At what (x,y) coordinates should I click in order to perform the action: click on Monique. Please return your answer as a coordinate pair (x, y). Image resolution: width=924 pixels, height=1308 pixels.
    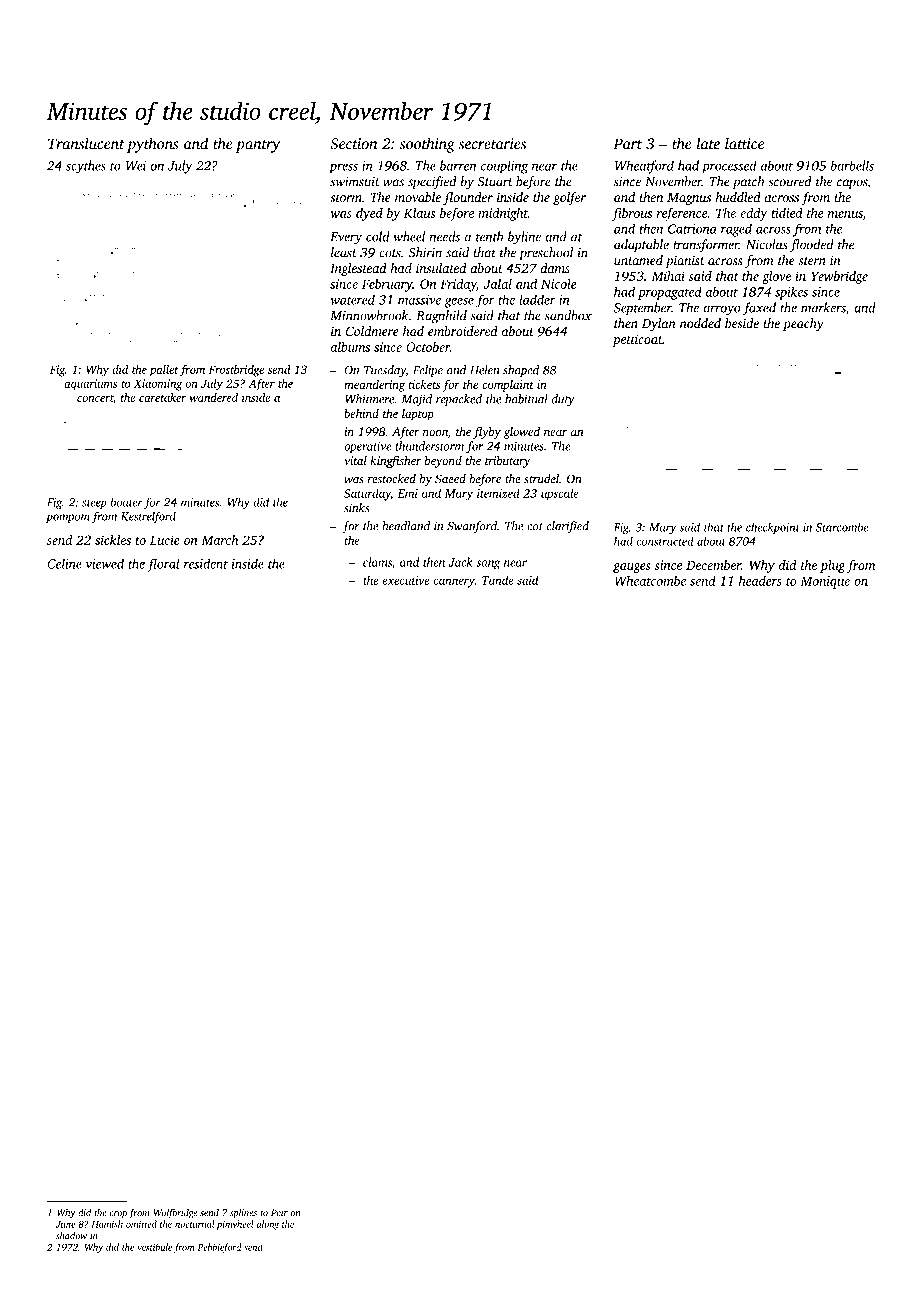
    Looking at the image, I should click on (825, 582).
